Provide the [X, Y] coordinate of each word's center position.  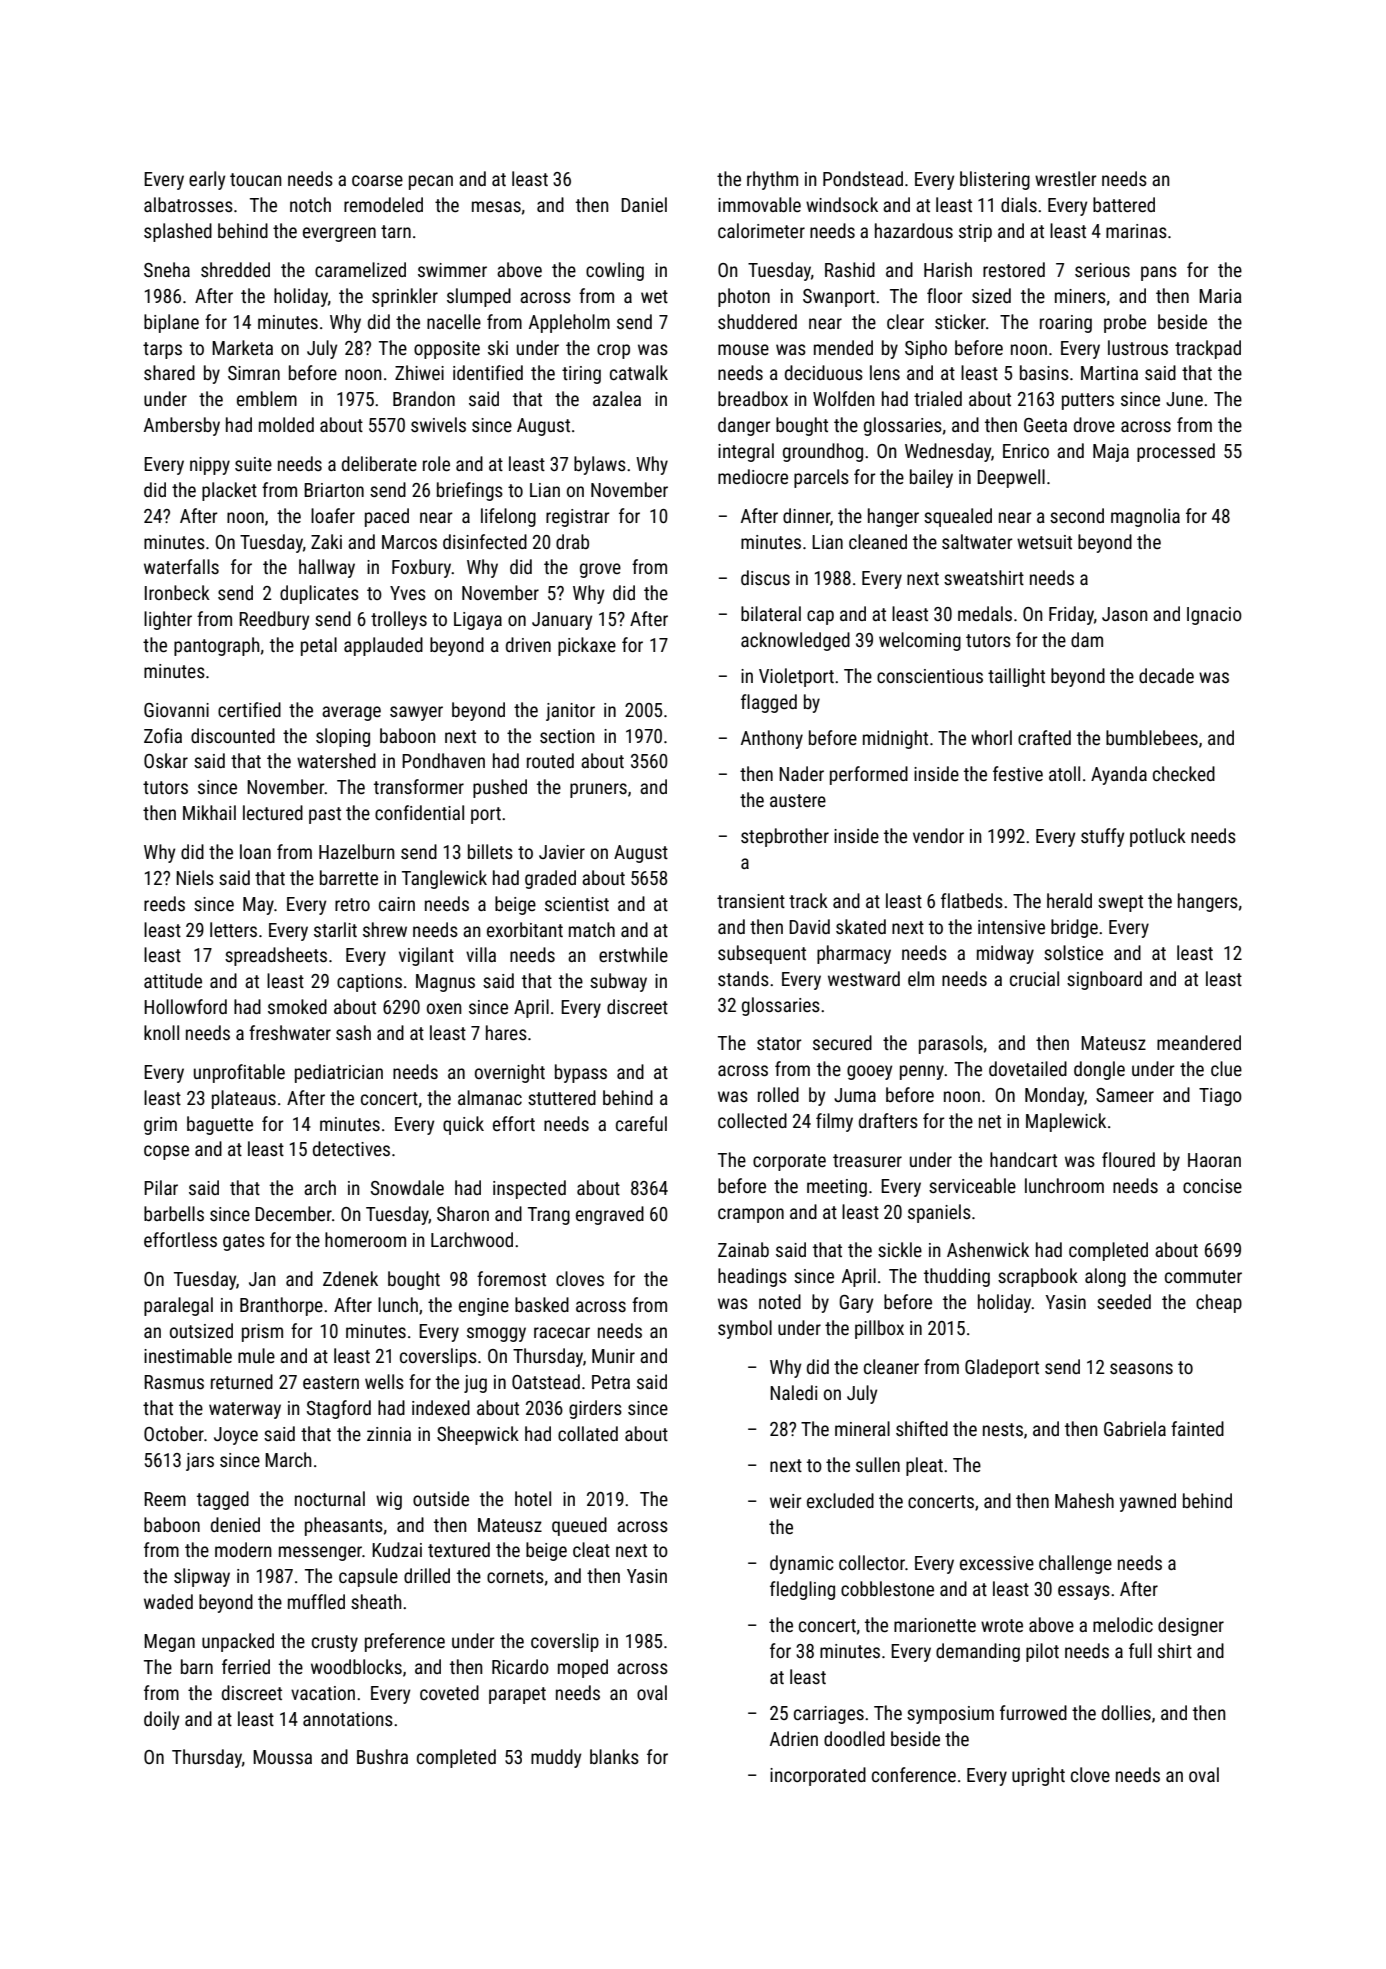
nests [1003, 1429]
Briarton [334, 490]
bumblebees [1152, 737]
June [1184, 399]
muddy [556, 1758]
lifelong [508, 517]
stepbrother [785, 837]
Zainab [743, 1249]
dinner [806, 515]
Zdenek [350, 1278]
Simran [254, 373]
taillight [1016, 677]
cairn [397, 904]
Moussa [282, 1757]
